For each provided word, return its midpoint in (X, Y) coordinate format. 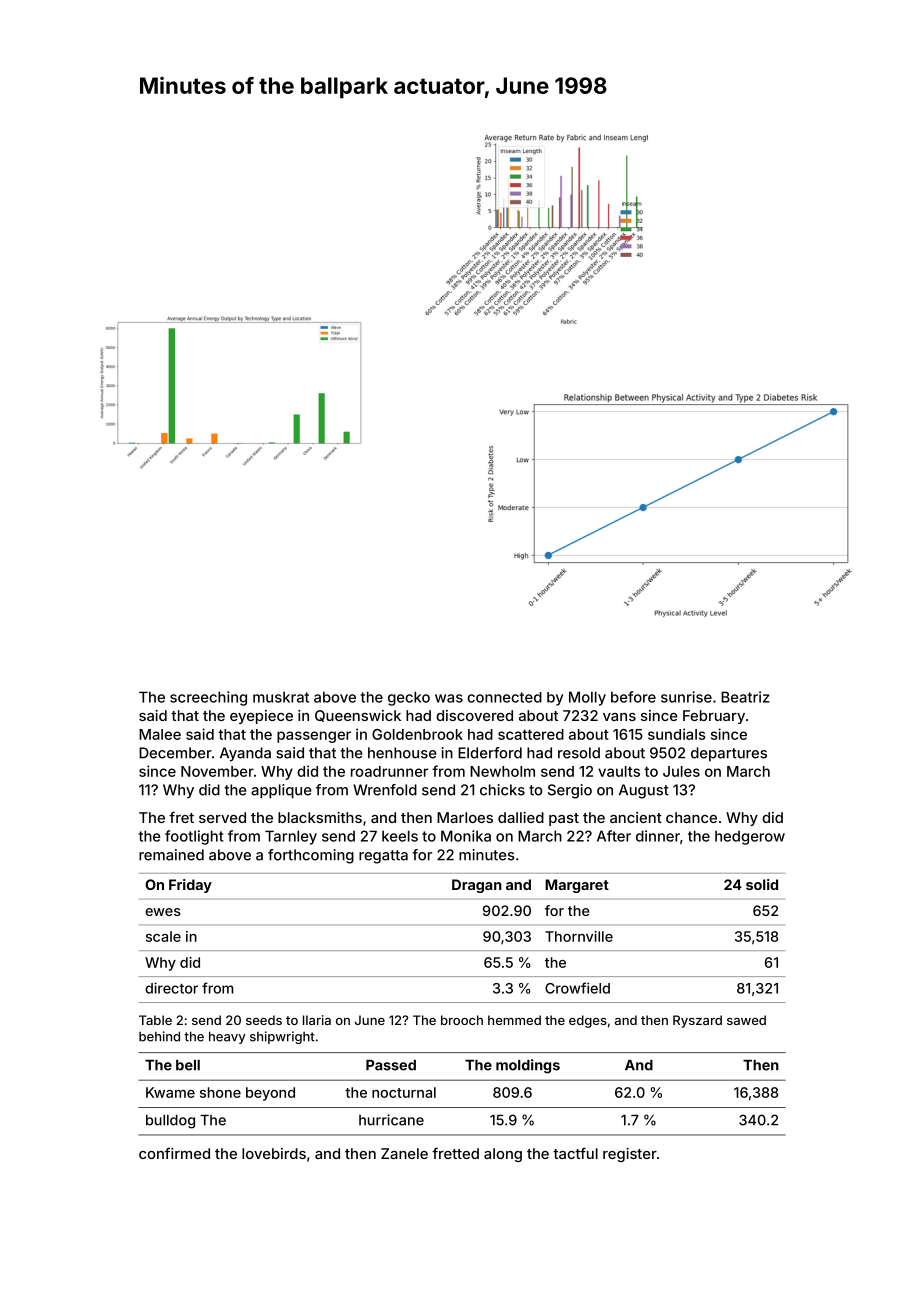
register (630, 1155)
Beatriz (745, 697)
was (449, 698)
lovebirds (274, 1153)
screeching (208, 698)
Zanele (404, 1153)
